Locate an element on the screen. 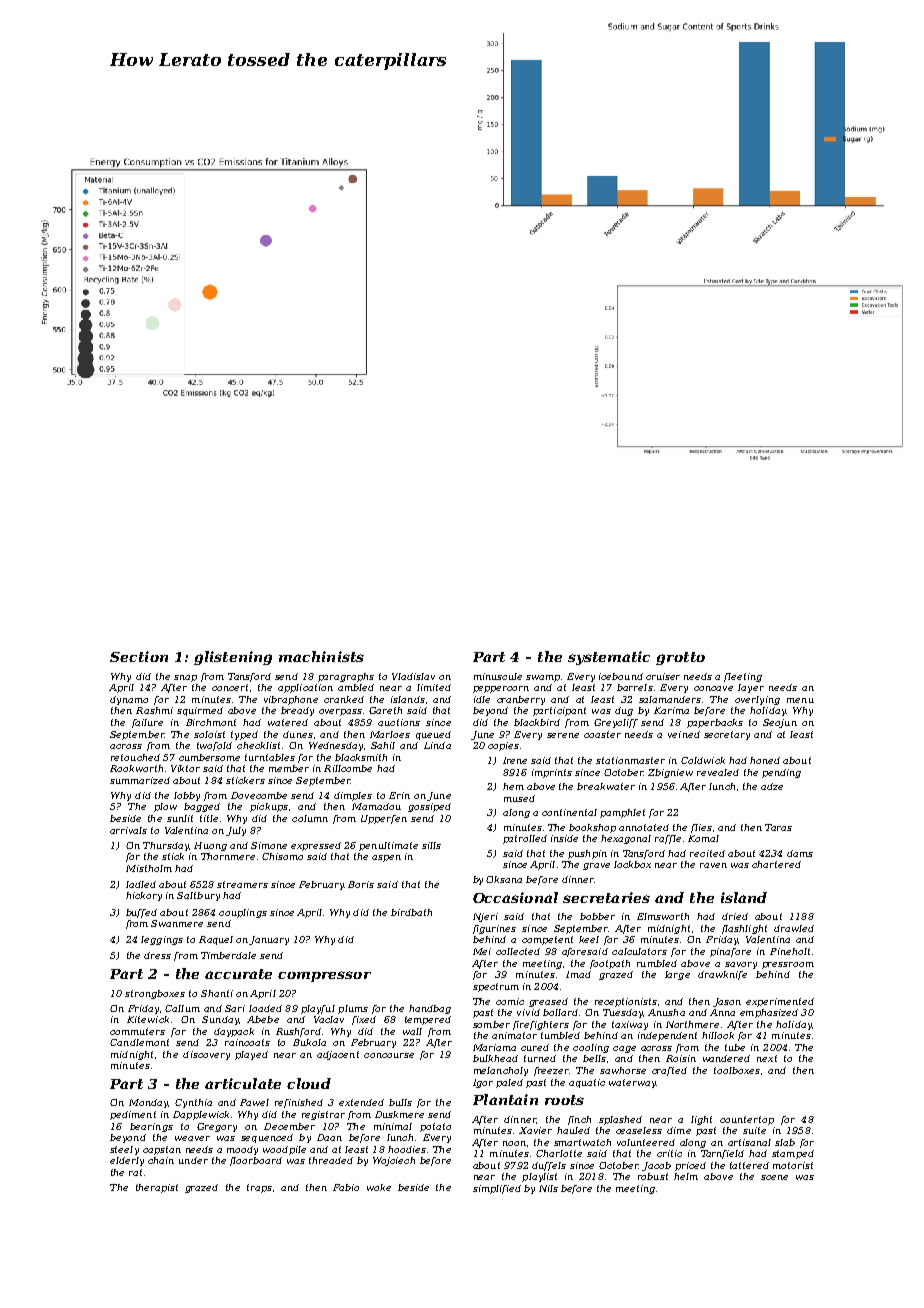  pending is located at coordinates (781, 773).
